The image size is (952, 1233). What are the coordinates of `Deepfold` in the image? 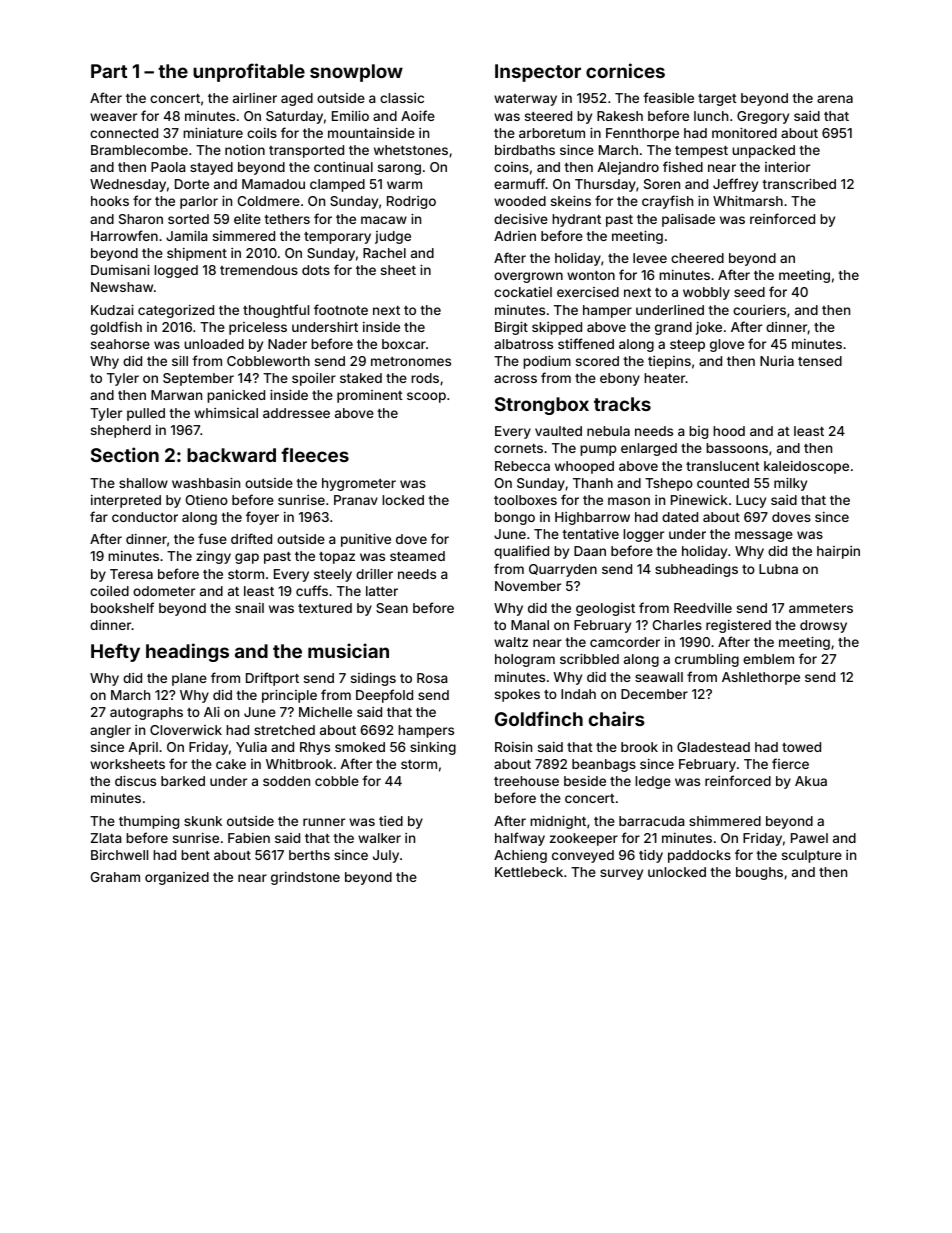 It's located at (384, 696).
